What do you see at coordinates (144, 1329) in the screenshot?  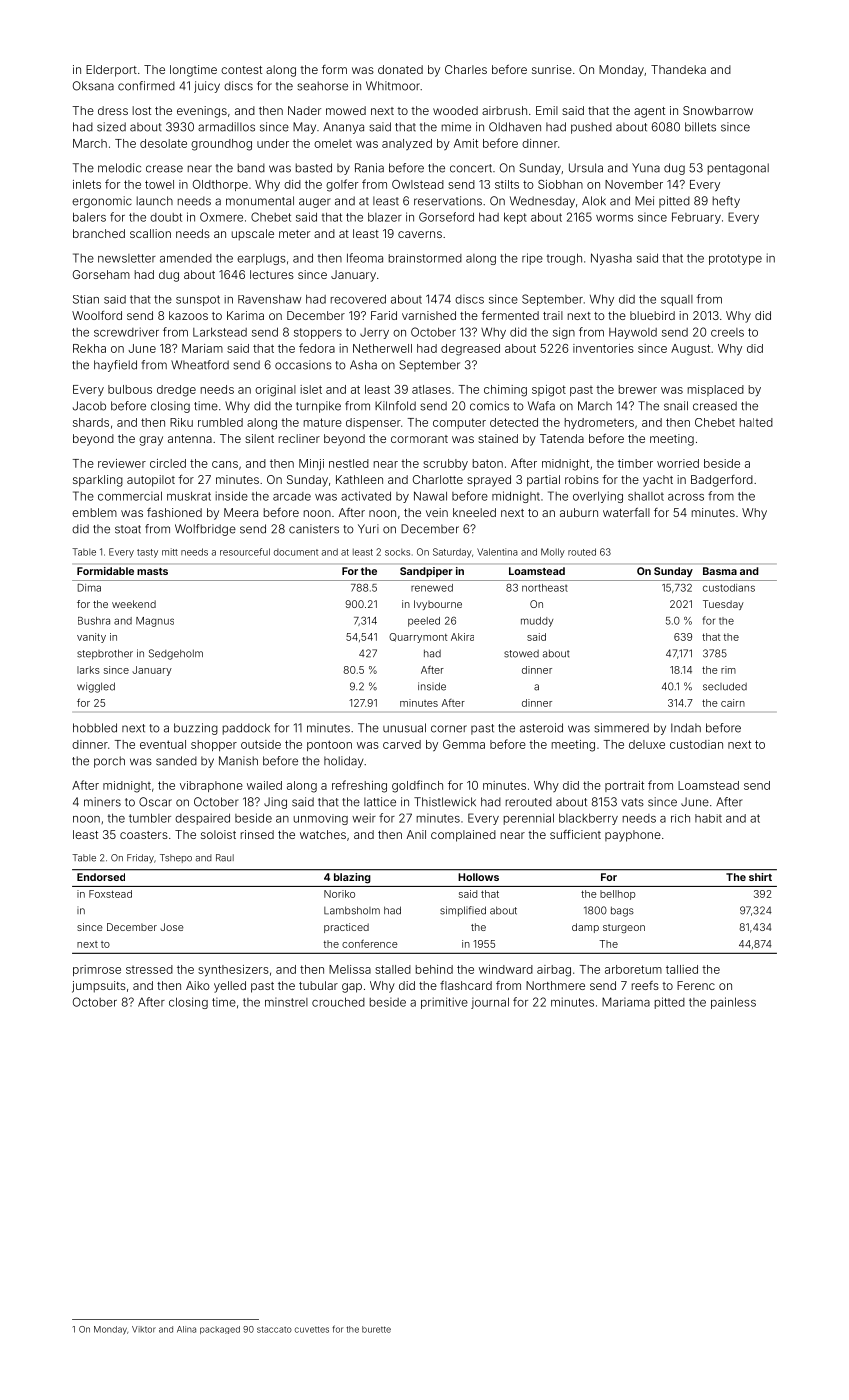 I see `Viktor` at bounding box center [144, 1329].
